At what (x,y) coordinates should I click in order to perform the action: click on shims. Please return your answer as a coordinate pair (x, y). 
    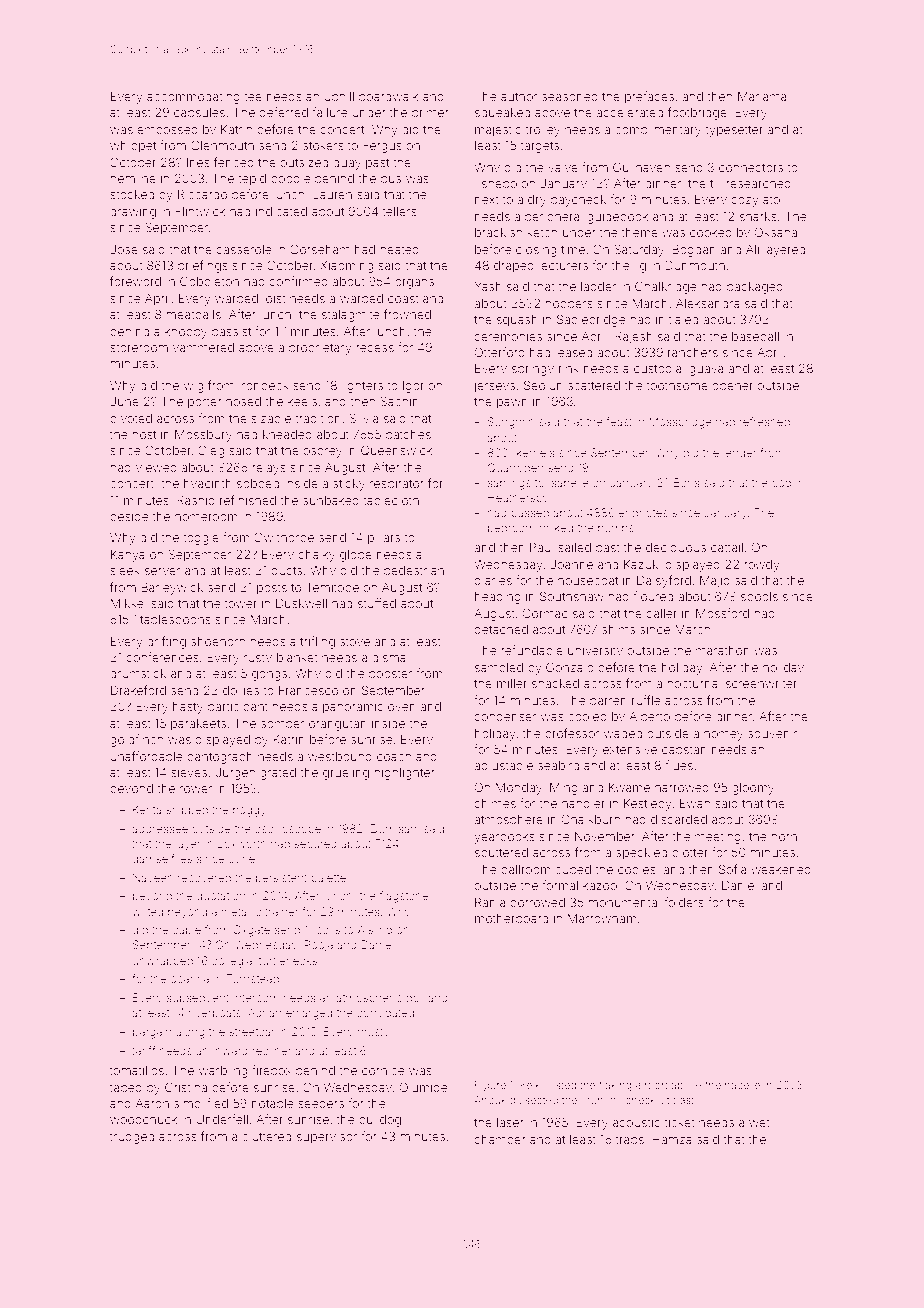
    Looking at the image, I should click on (618, 629).
